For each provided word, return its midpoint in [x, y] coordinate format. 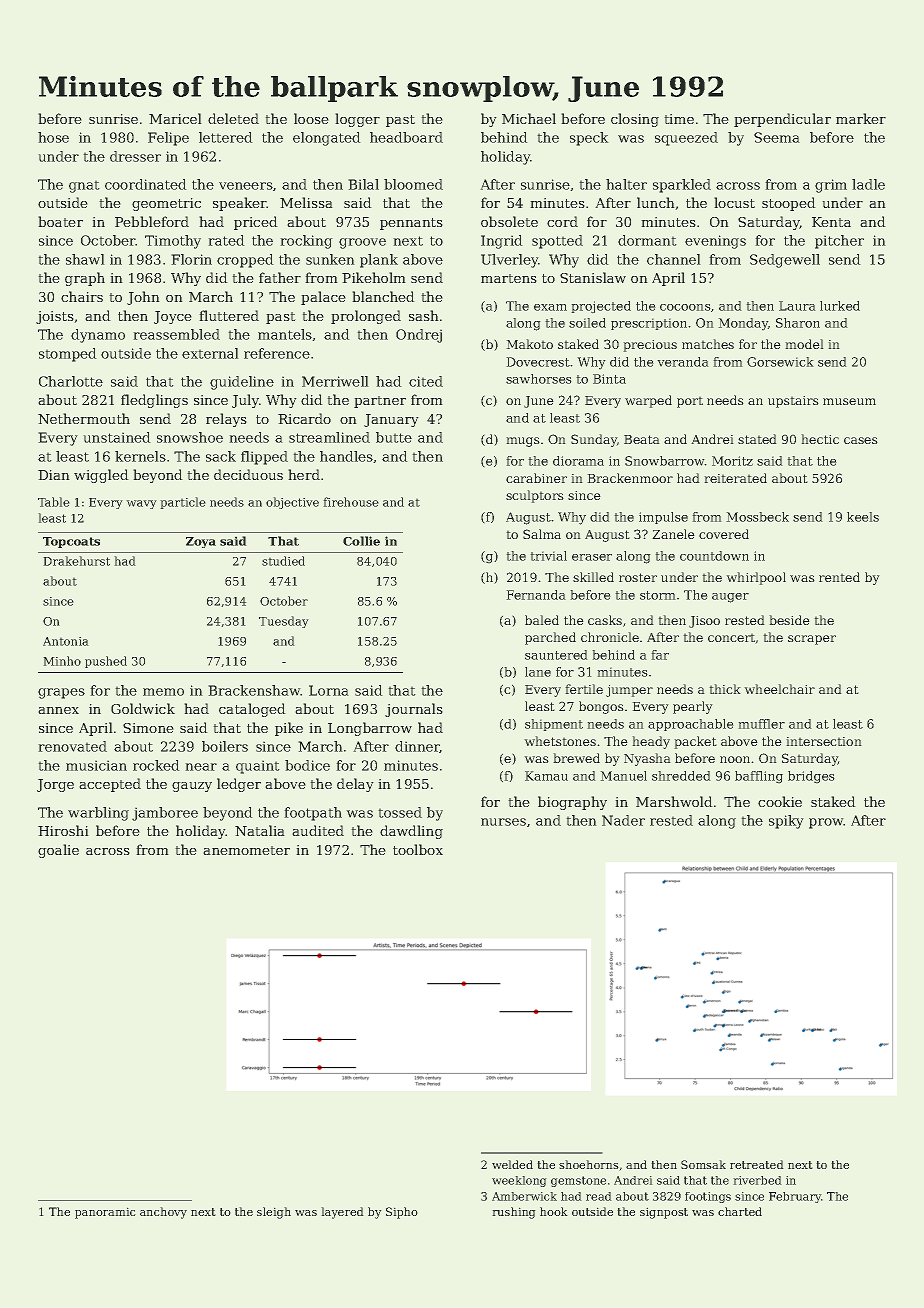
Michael [529, 118]
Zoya [201, 542]
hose [53, 137]
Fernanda [536, 595]
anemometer [247, 850]
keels [863, 517]
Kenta [831, 222]
